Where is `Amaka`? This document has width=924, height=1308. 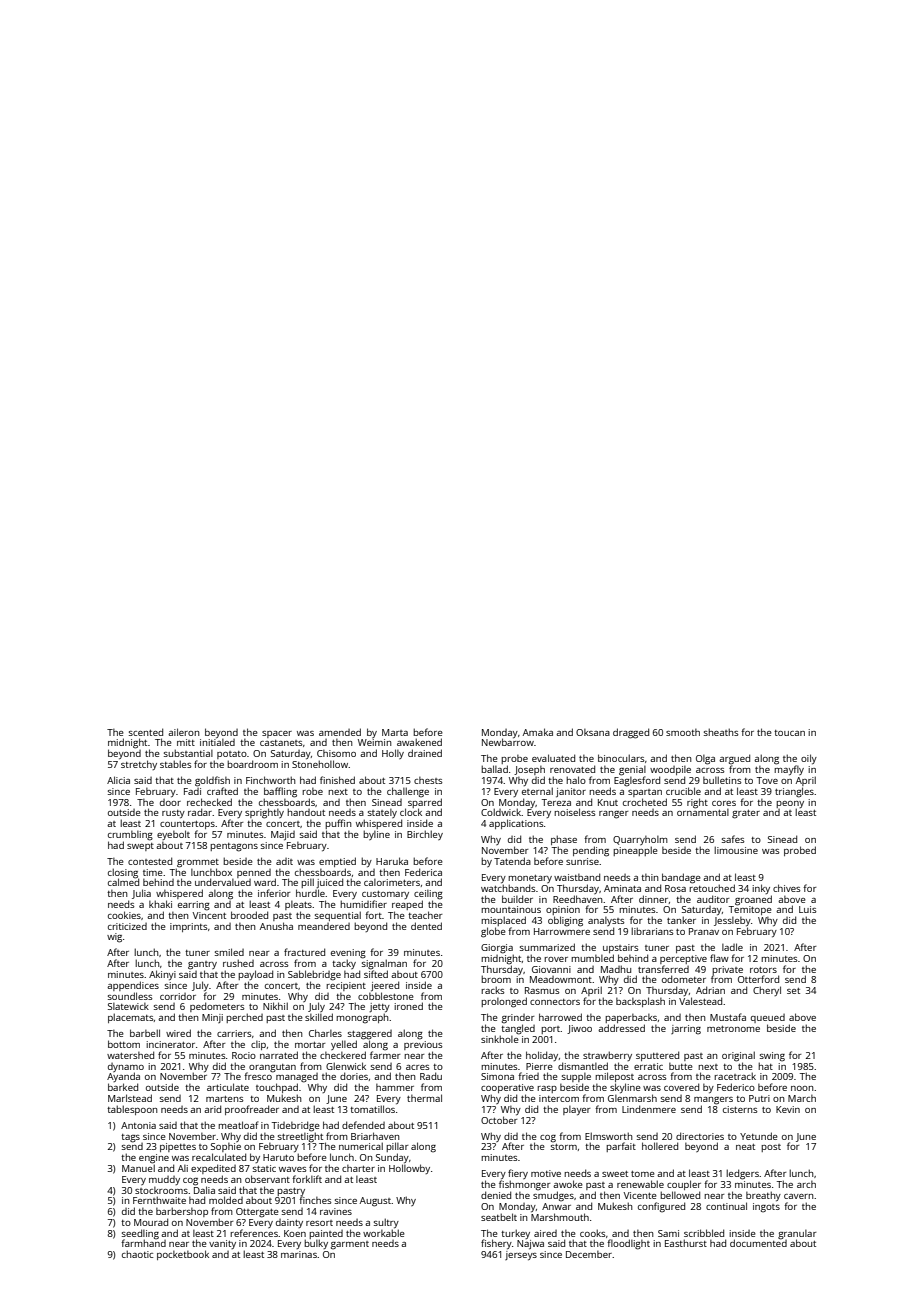 Amaka is located at coordinates (538, 732).
